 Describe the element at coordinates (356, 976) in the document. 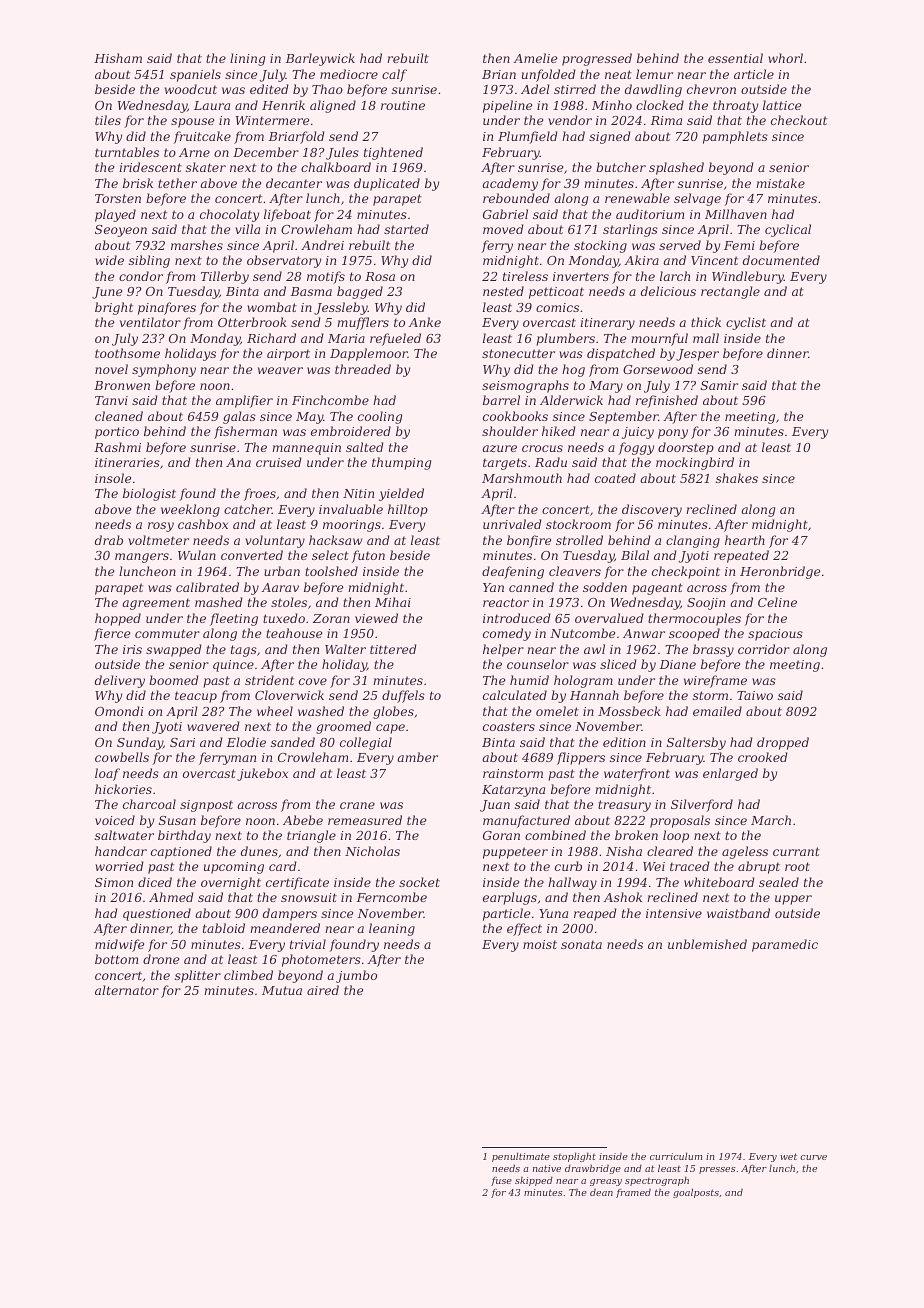

I see `jumbo` at that location.
